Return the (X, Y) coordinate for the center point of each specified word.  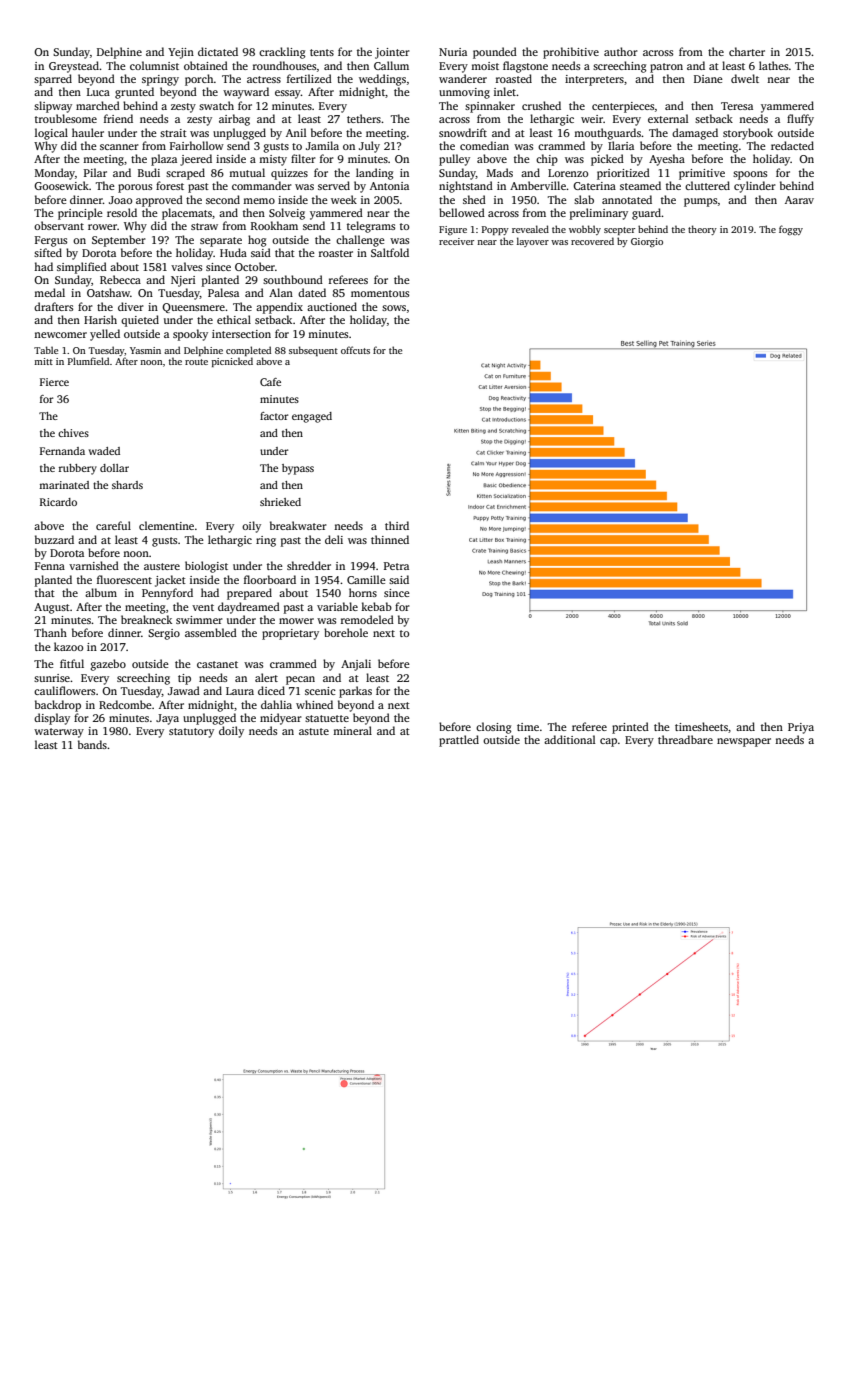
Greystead (74, 67)
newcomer (60, 335)
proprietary (290, 634)
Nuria (453, 52)
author (621, 51)
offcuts (355, 350)
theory (702, 230)
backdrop (58, 706)
